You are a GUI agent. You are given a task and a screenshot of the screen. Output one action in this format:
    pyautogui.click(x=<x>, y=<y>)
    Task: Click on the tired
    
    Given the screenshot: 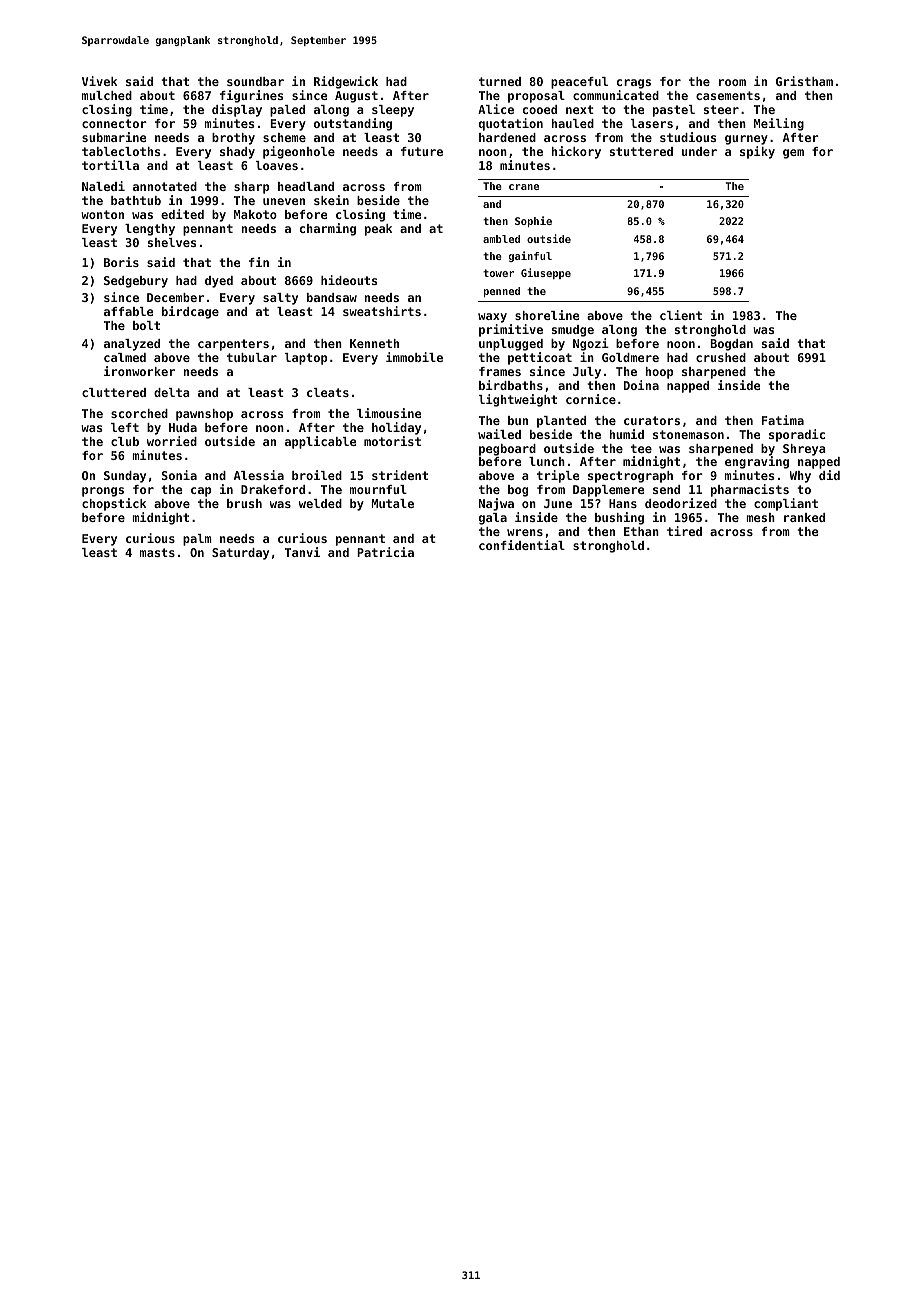 What is the action you would take?
    pyautogui.click(x=684, y=531)
